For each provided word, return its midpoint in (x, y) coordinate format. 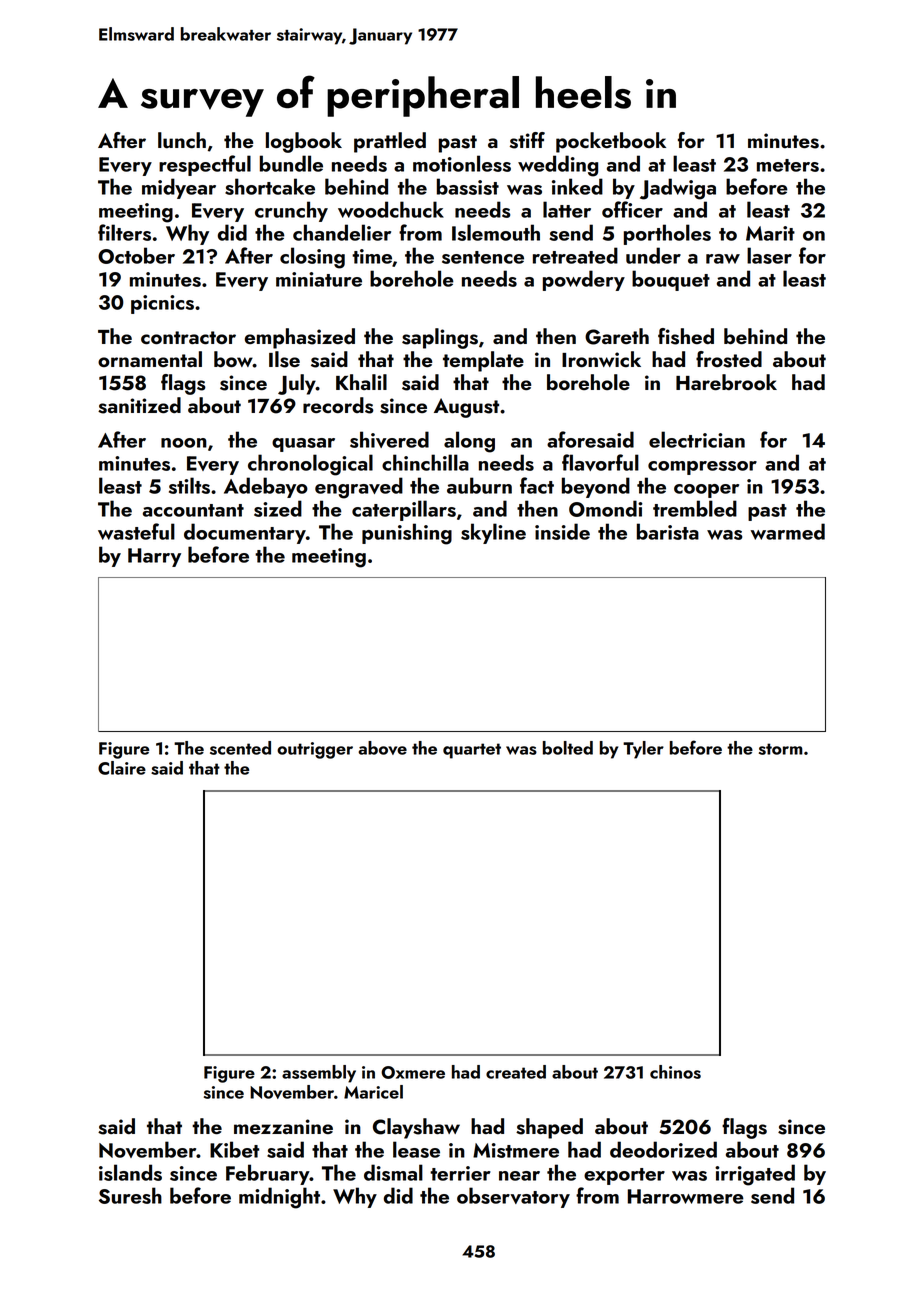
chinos (675, 1072)
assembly (319, 1074)
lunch (182, 140)
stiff (527, 140)
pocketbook (611, 142)
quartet (472, 751)
